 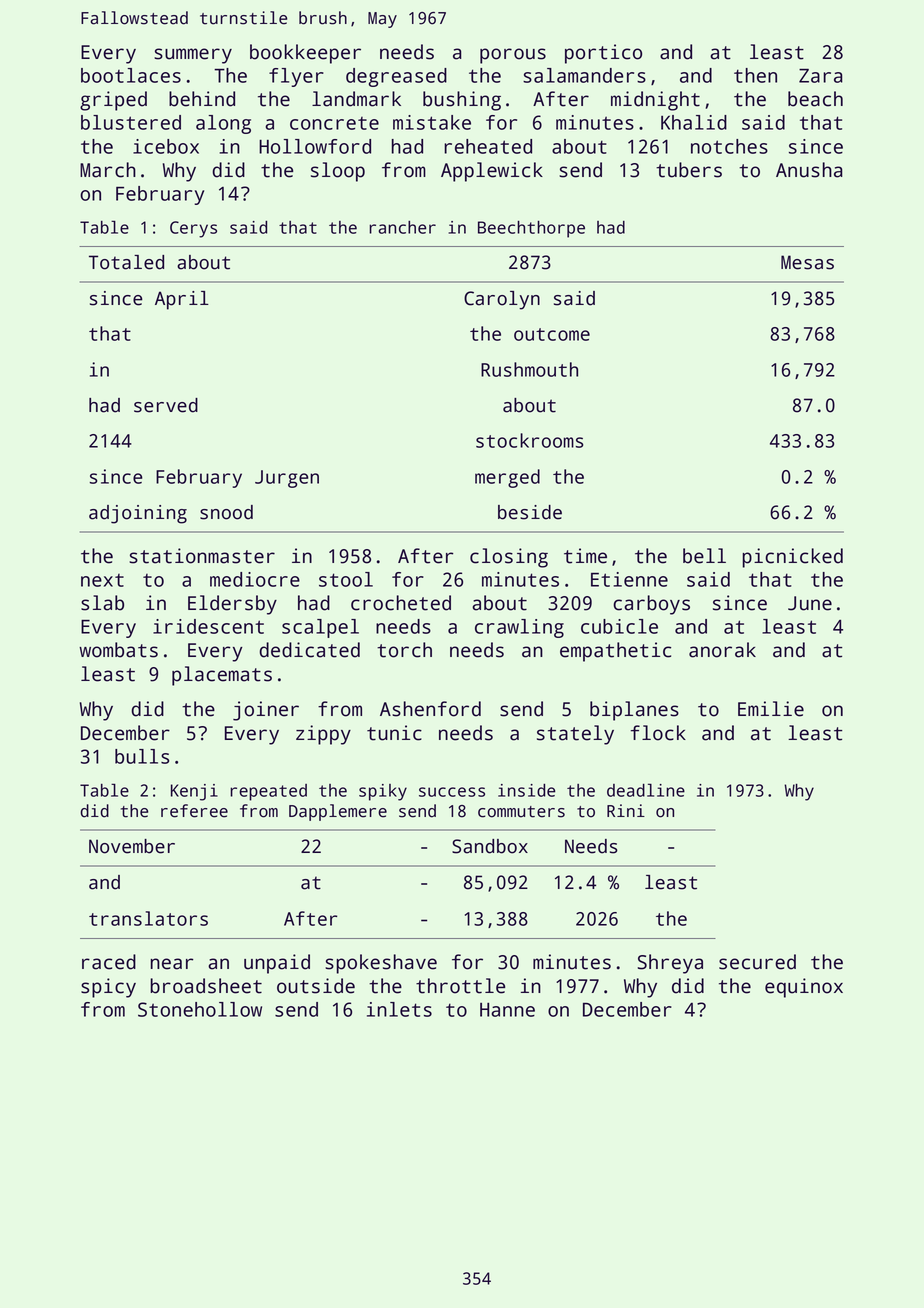 What do you see at coordinates (507, 1010) in the screenshot?
I see `Hanne` at bounding box center [507, 1010].
